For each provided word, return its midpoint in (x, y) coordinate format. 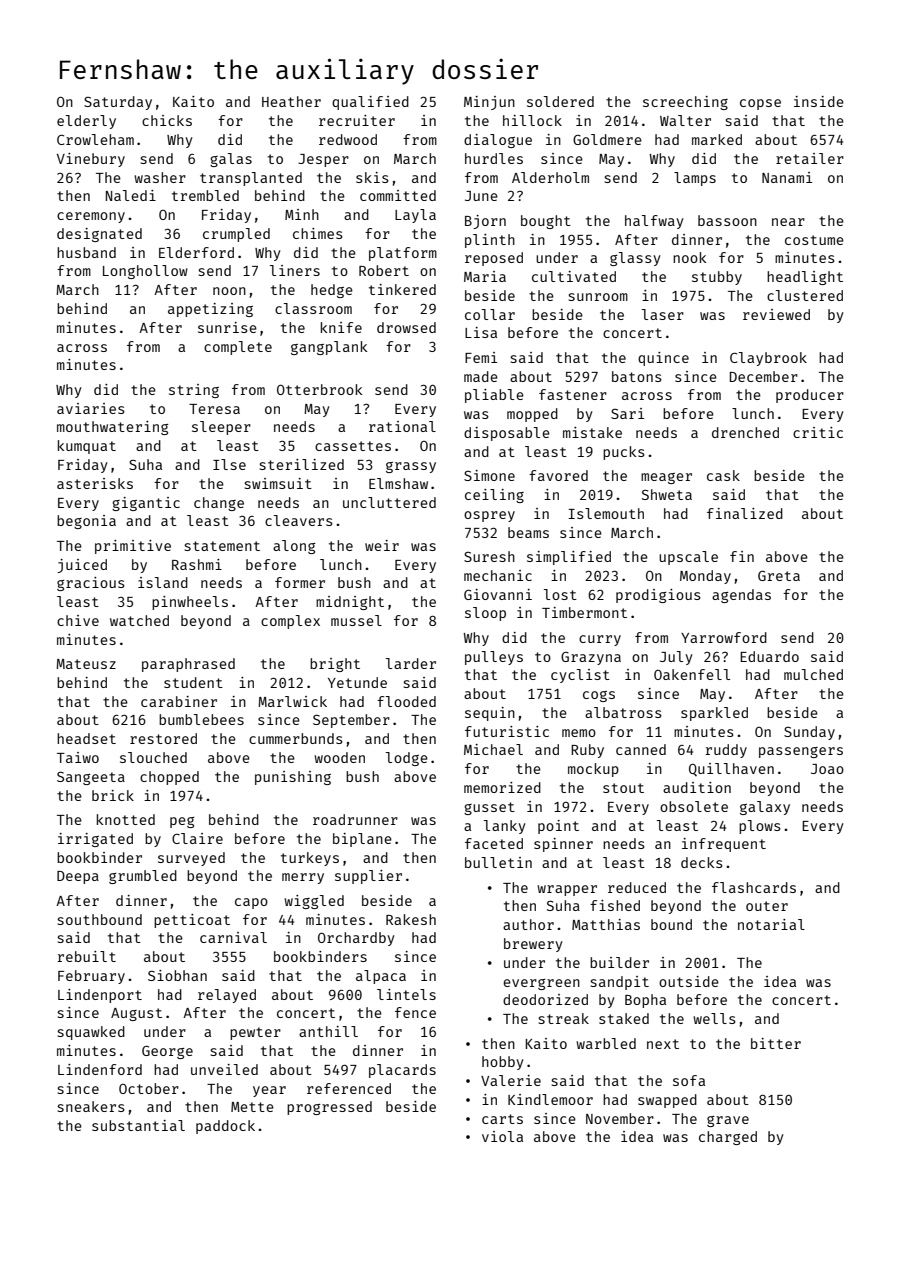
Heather (291, 101)
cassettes (353, 446)
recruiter (357, 120)
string (194, 391)
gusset (489, 808)
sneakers (91, 1106)
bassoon (727, 220)
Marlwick (292, 701)
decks (702, 862)
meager (666, 478)
